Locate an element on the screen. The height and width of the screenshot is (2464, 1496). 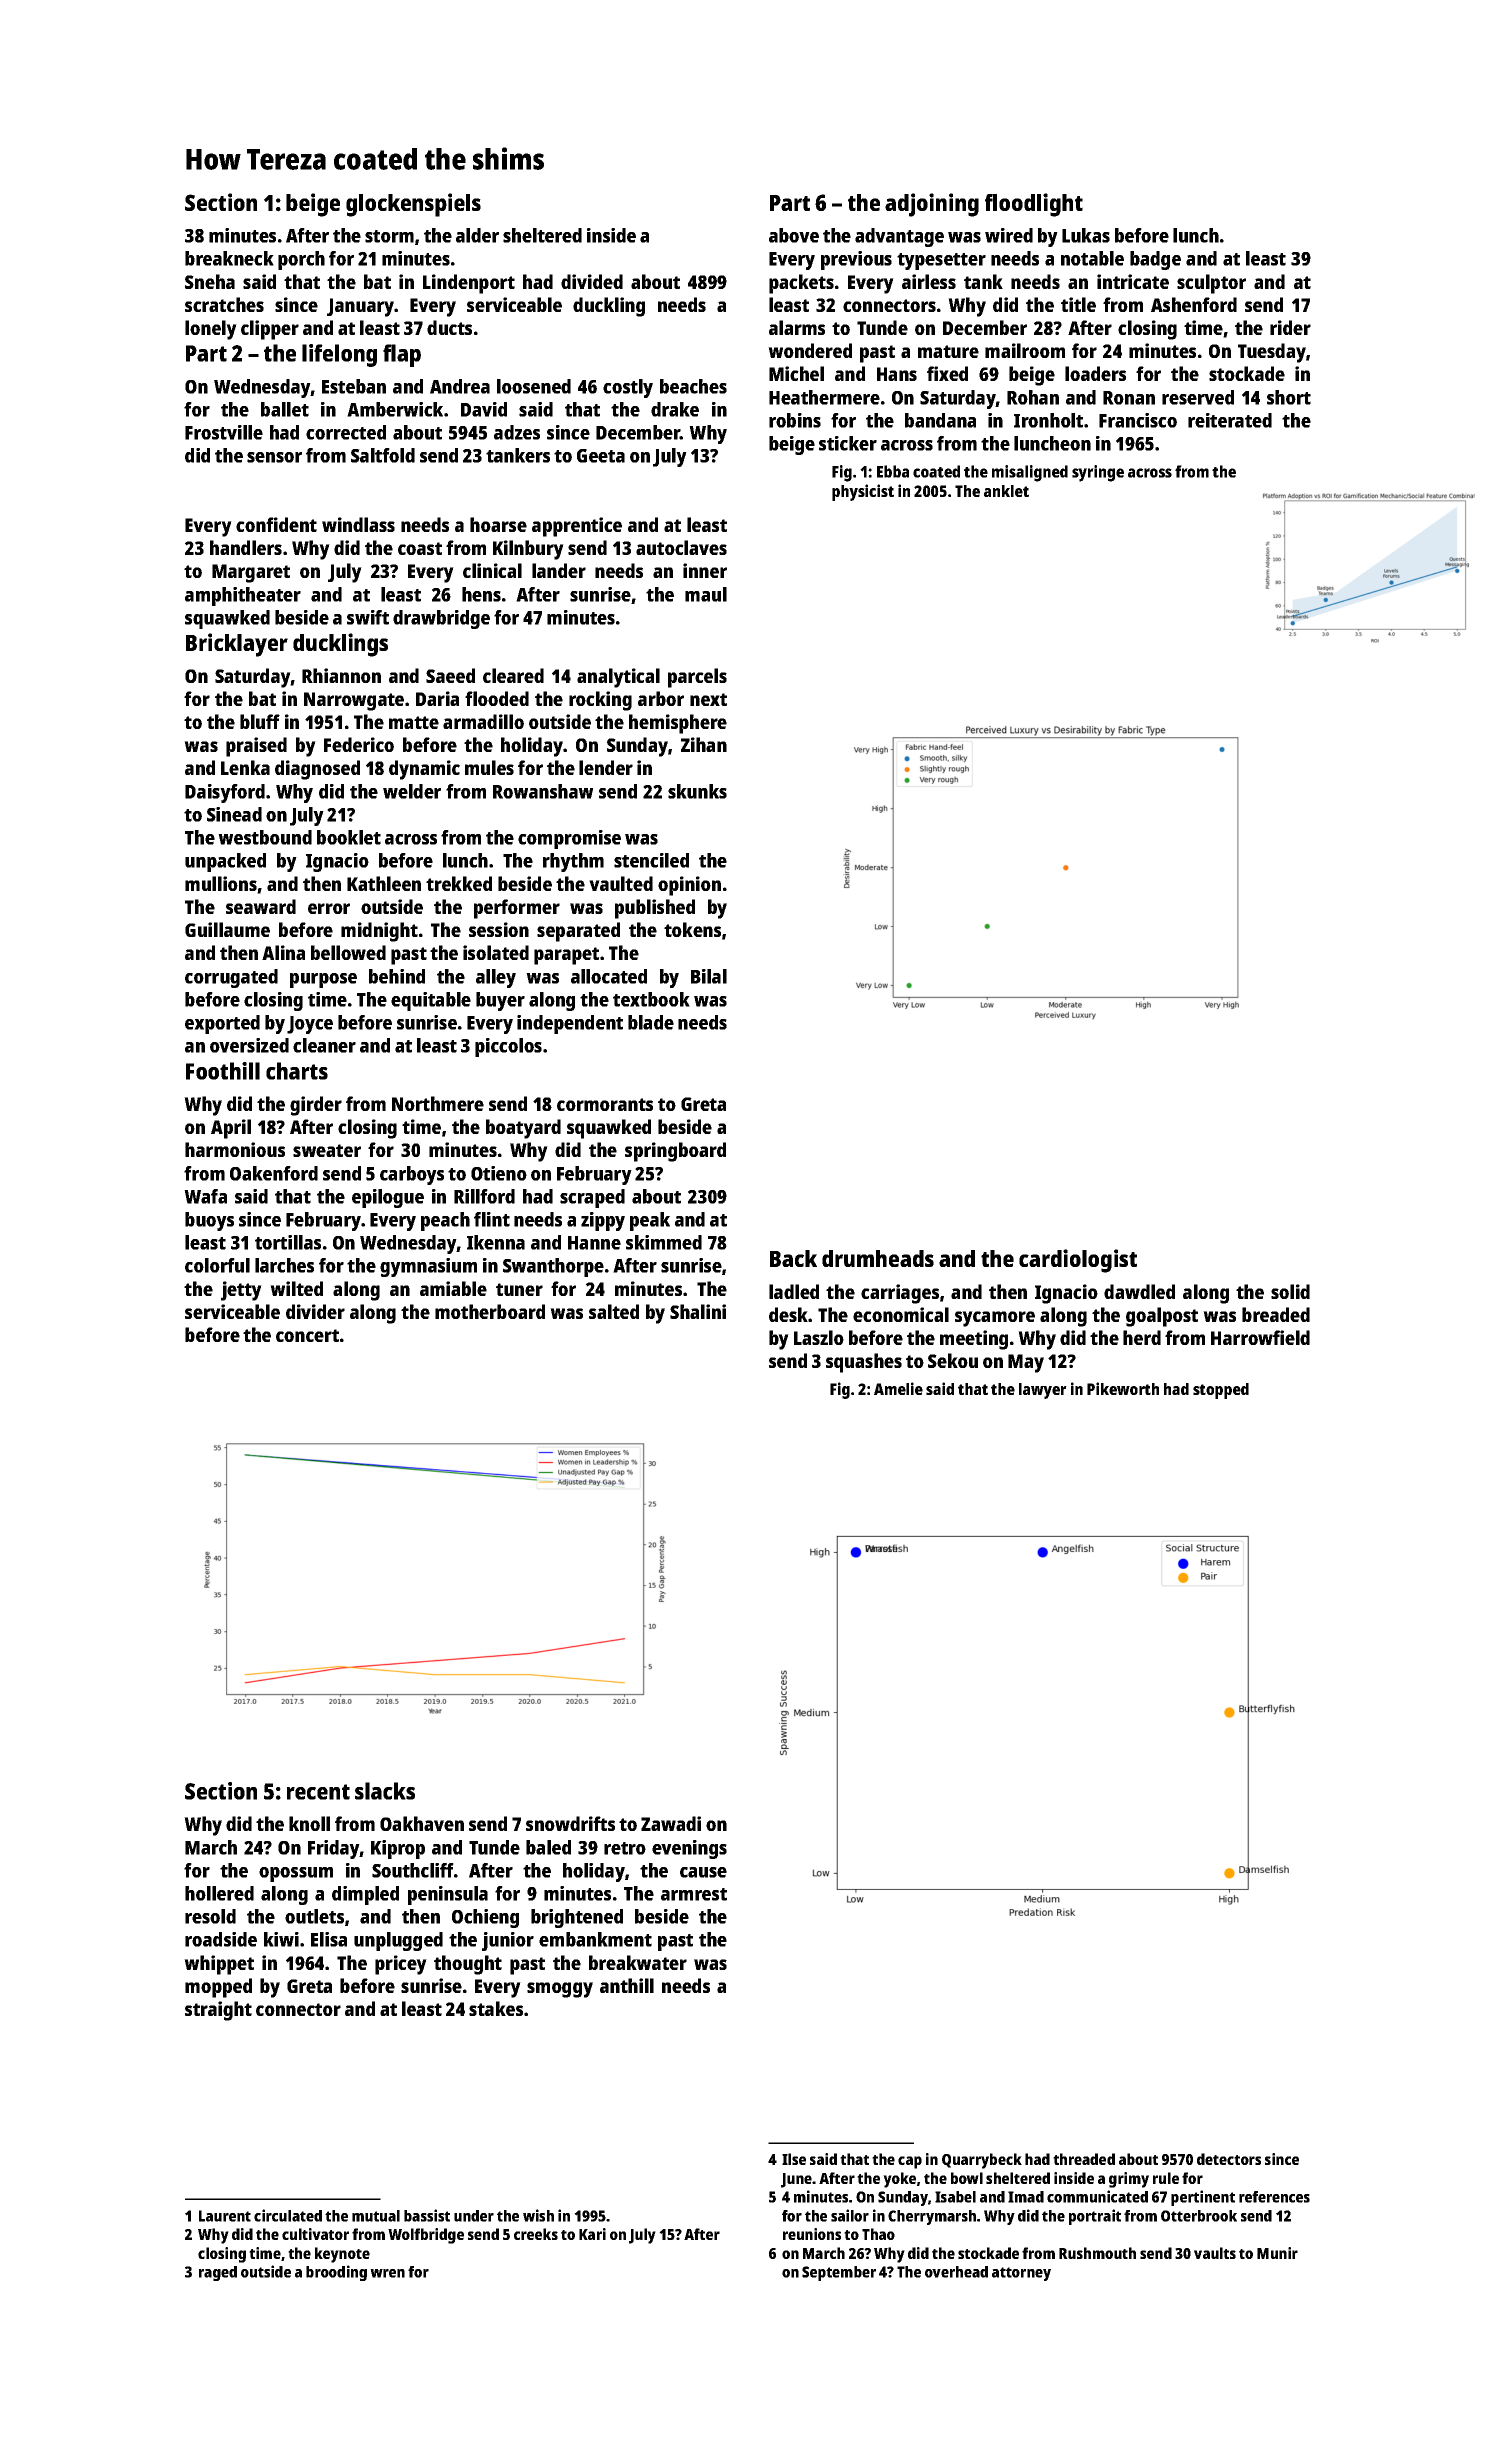
stopped is located at coordinates (1221, 1391).
